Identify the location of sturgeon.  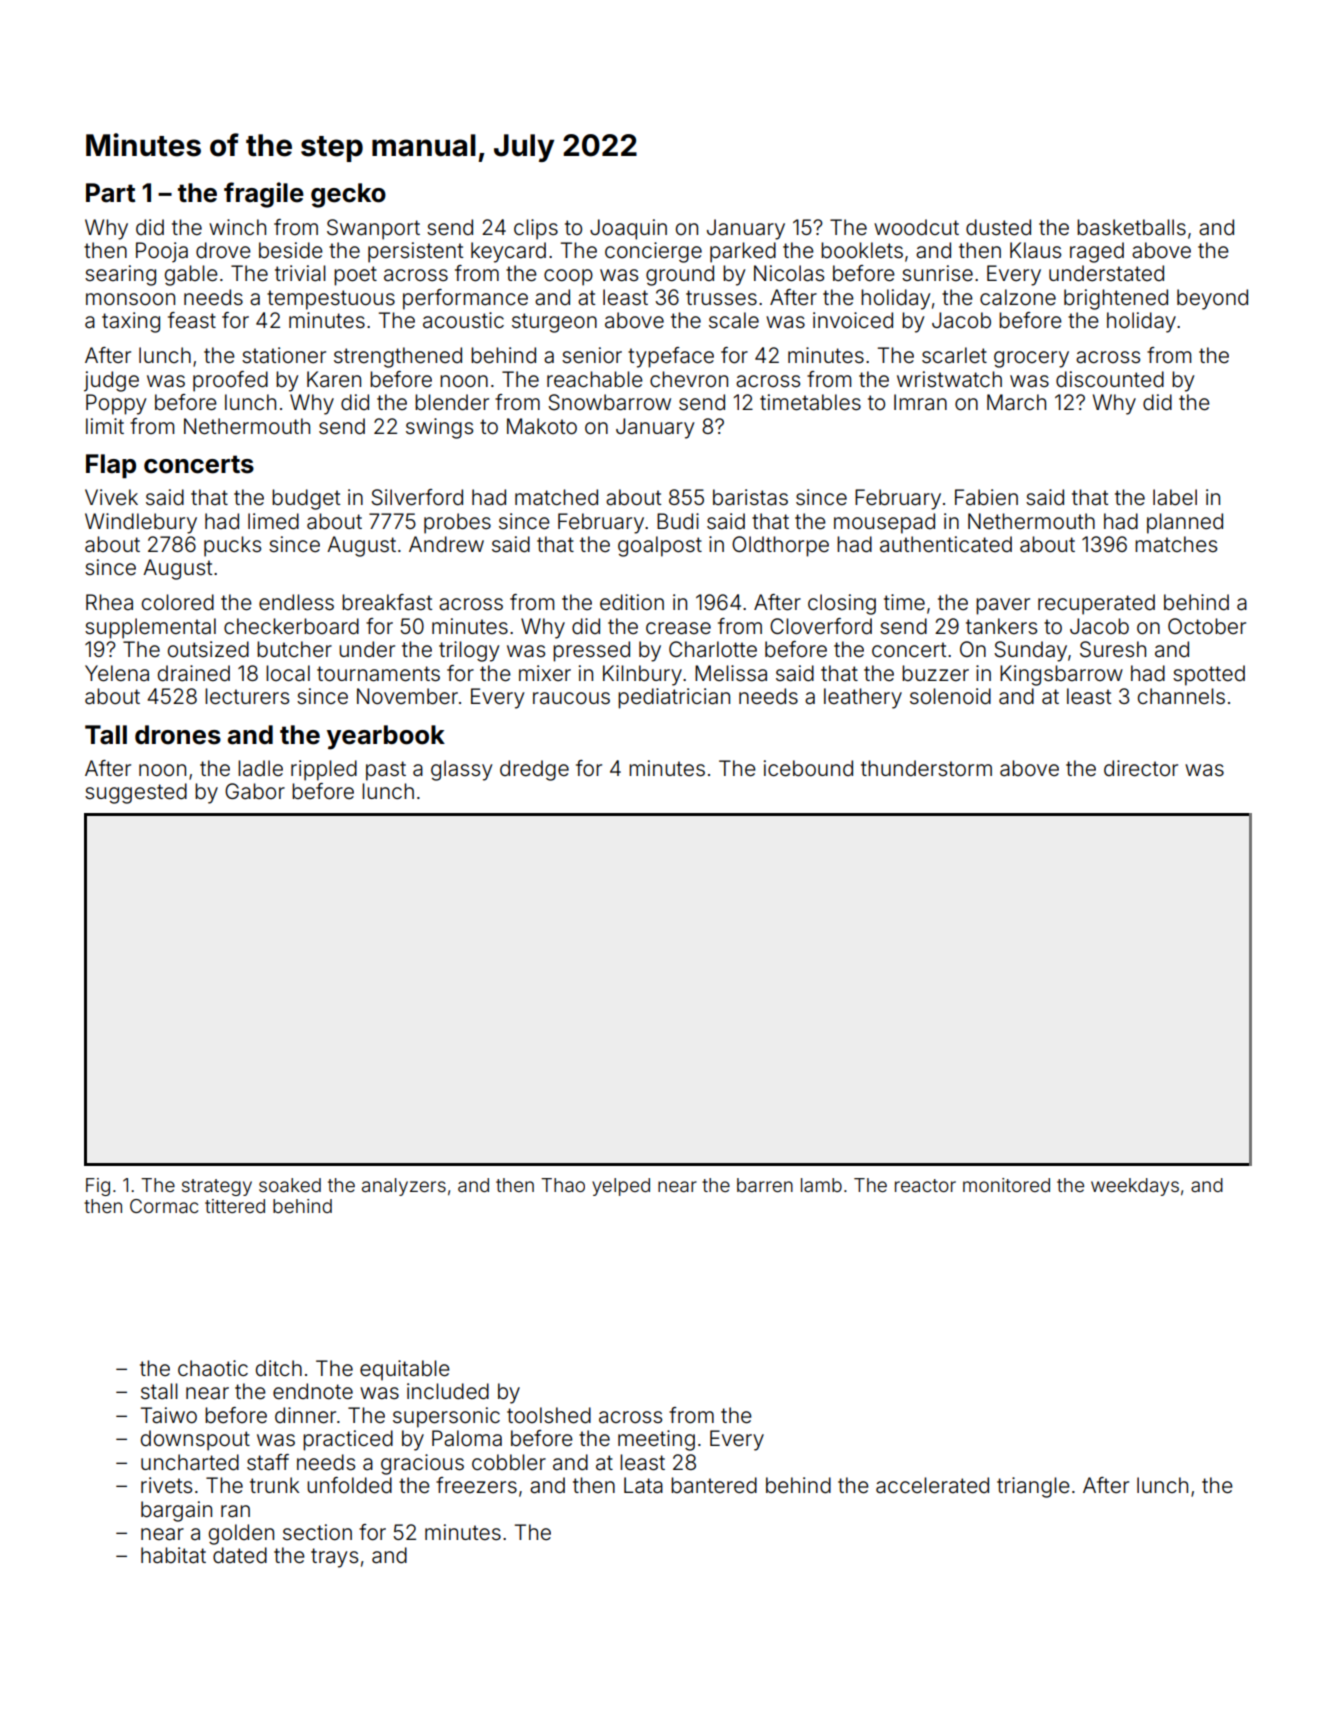
(554, 323).
